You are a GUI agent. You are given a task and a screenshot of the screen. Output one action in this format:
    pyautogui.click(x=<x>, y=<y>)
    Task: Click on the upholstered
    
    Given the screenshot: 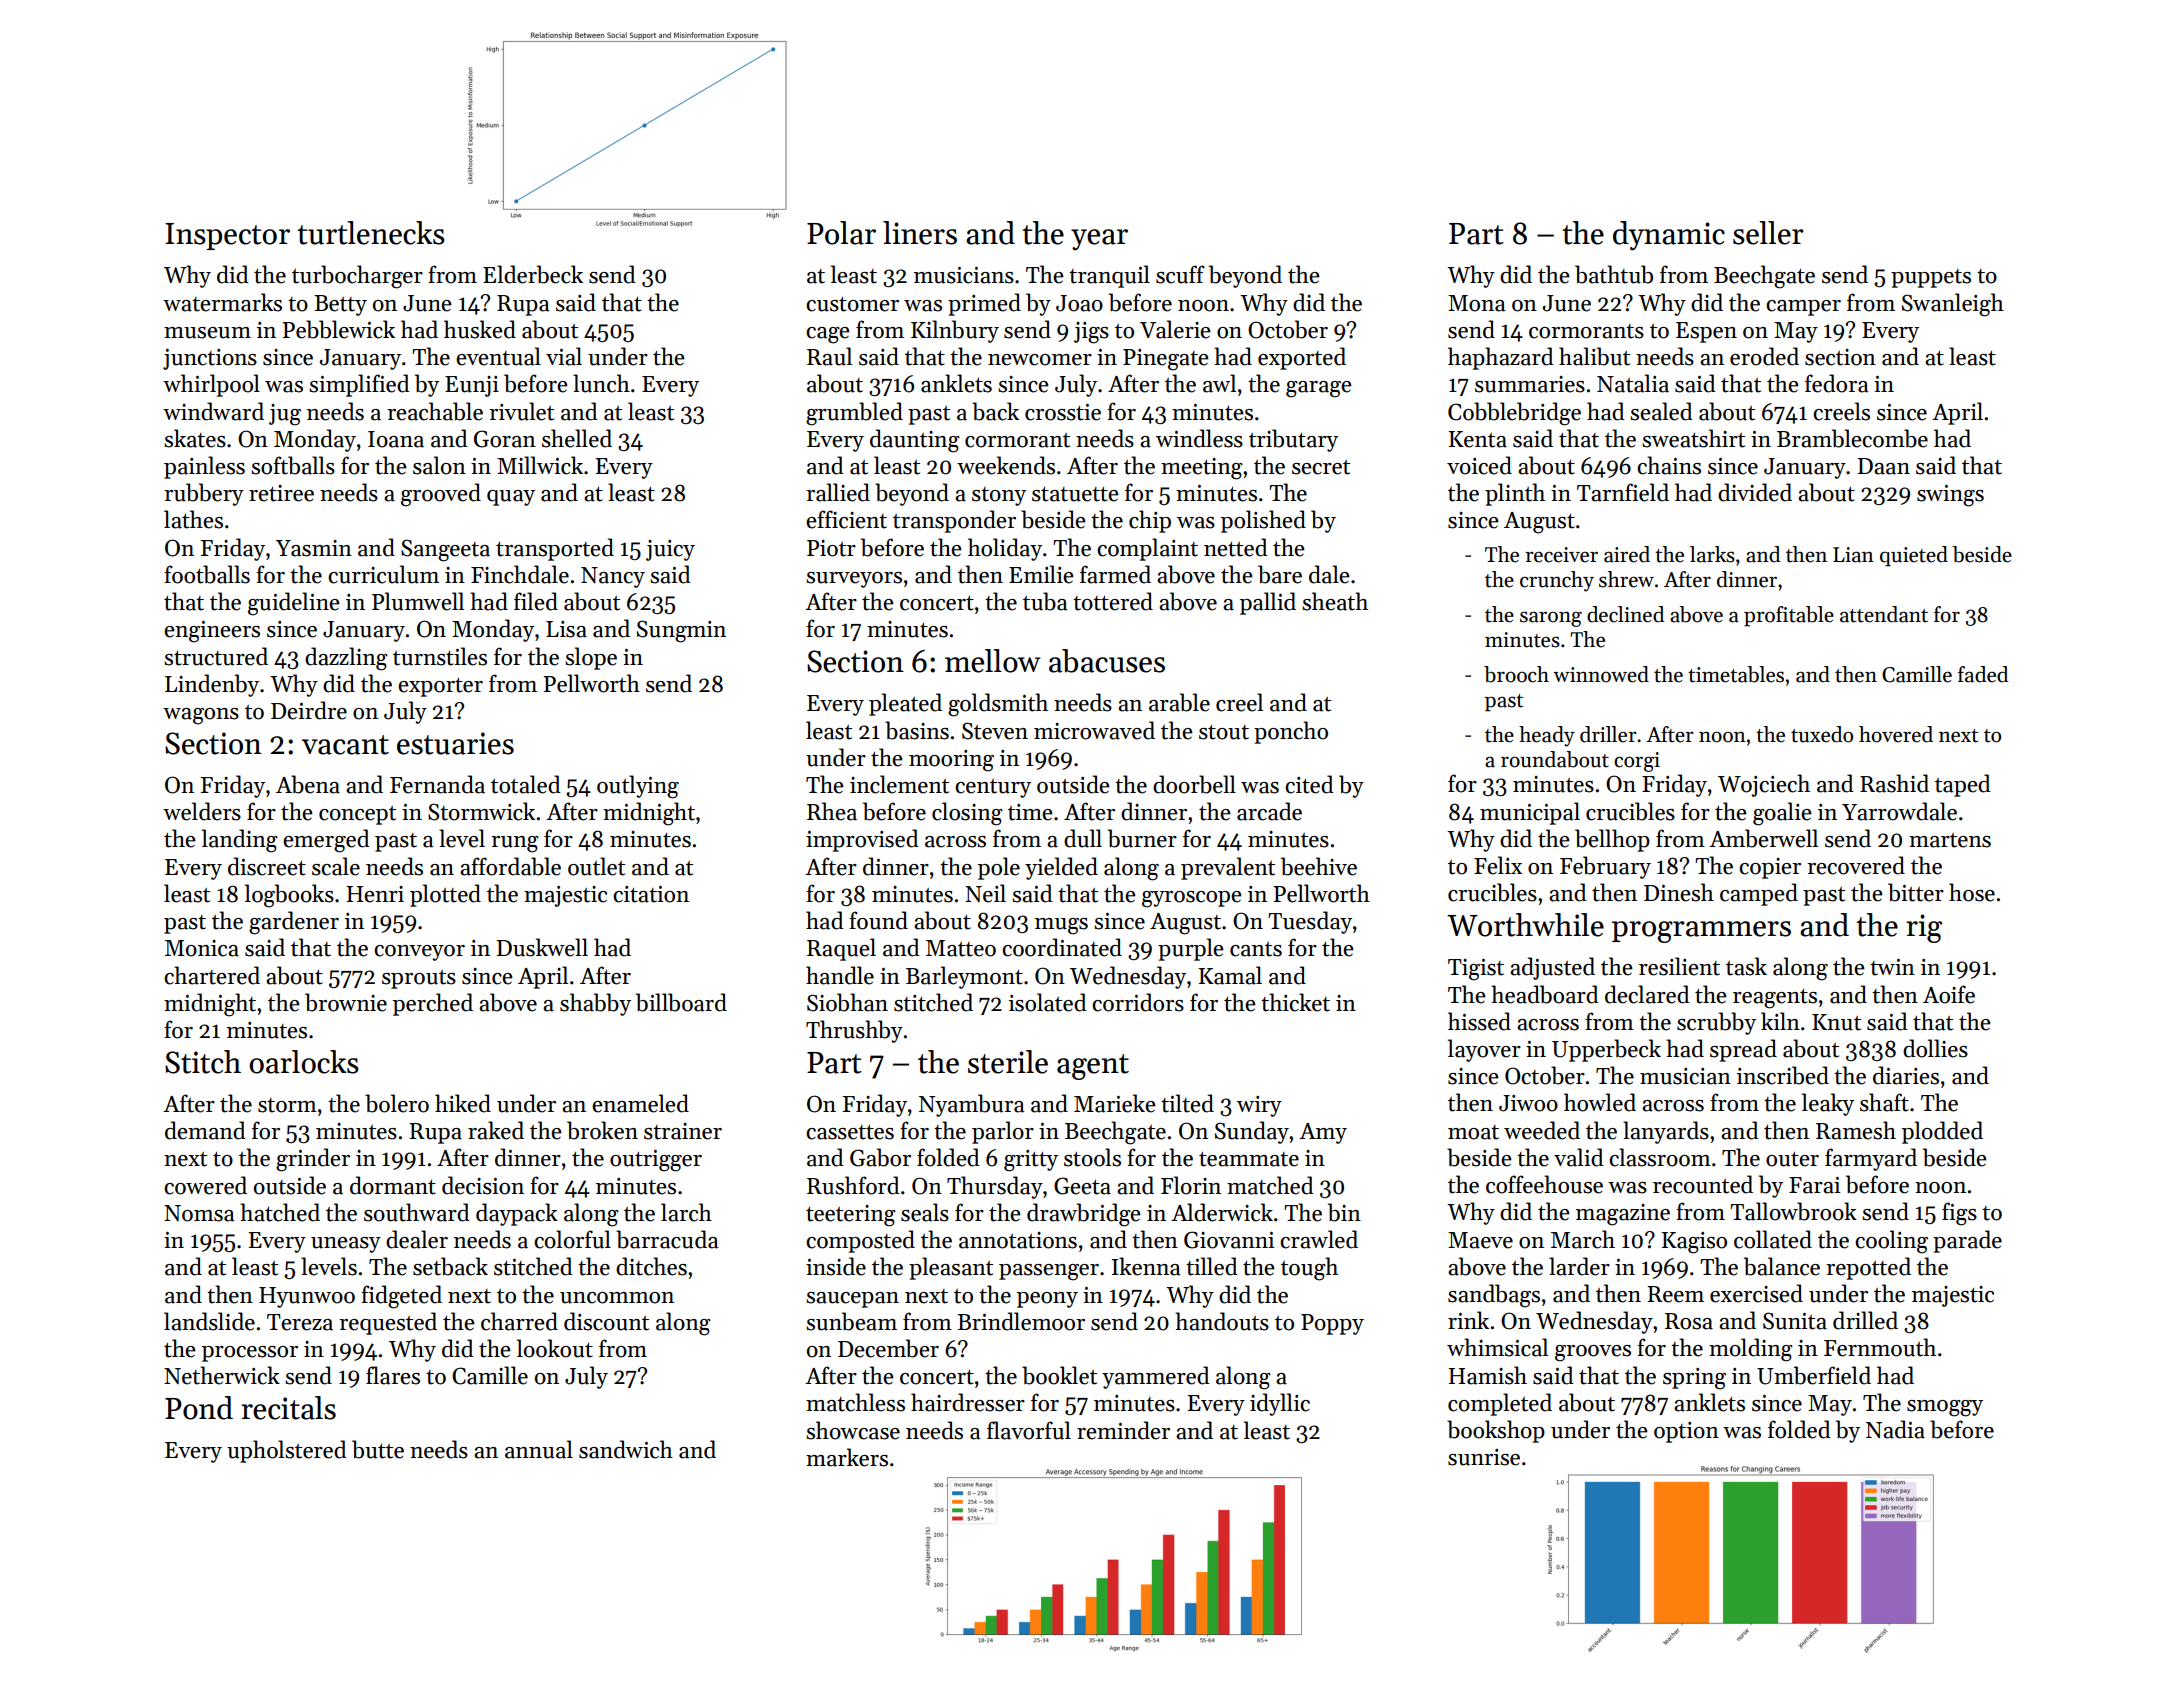 What is the action you would take?
    pyautogui.click(x=287, y=1451)
